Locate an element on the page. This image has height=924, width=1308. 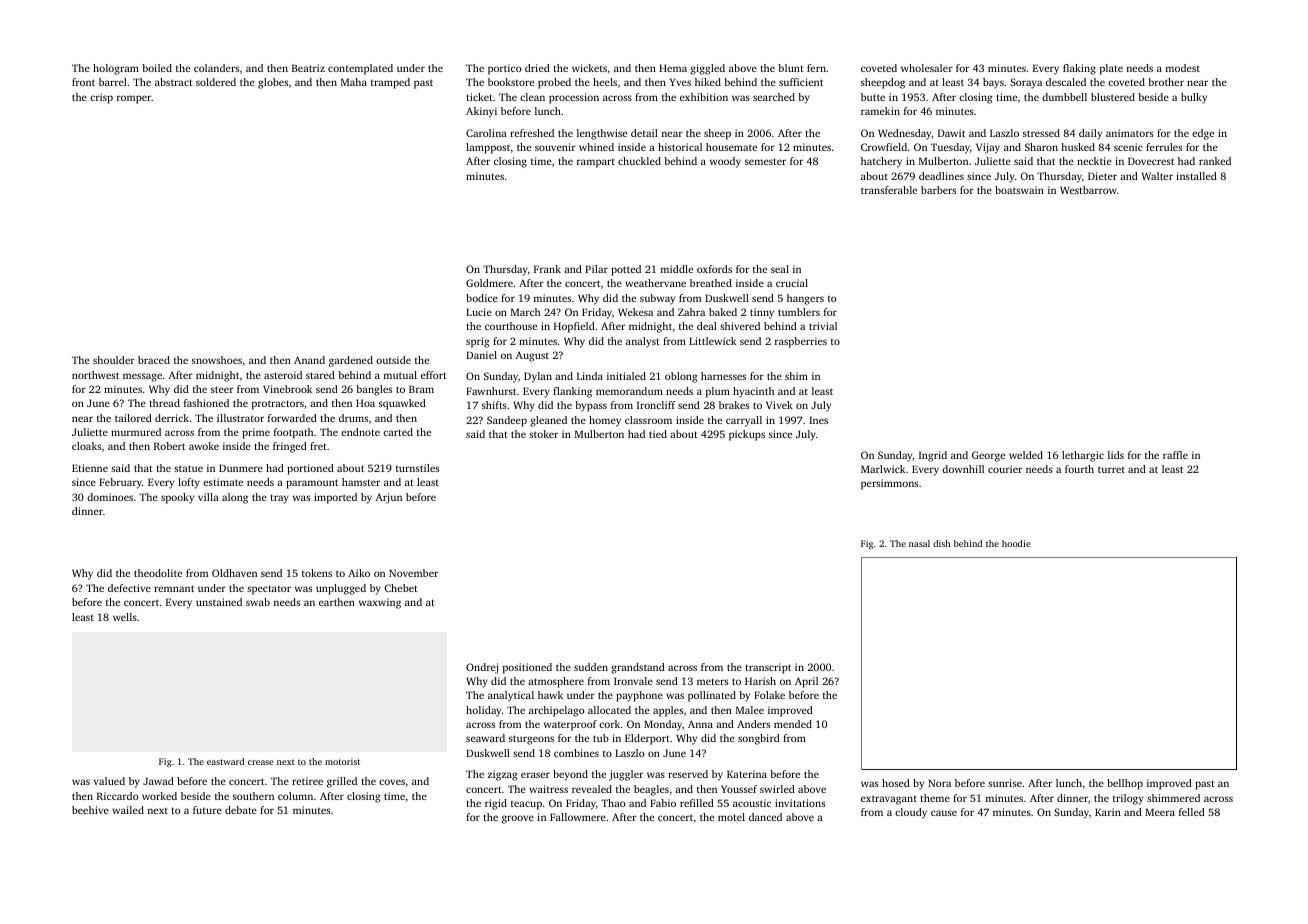
mended is located at coordinates (793, 724).
